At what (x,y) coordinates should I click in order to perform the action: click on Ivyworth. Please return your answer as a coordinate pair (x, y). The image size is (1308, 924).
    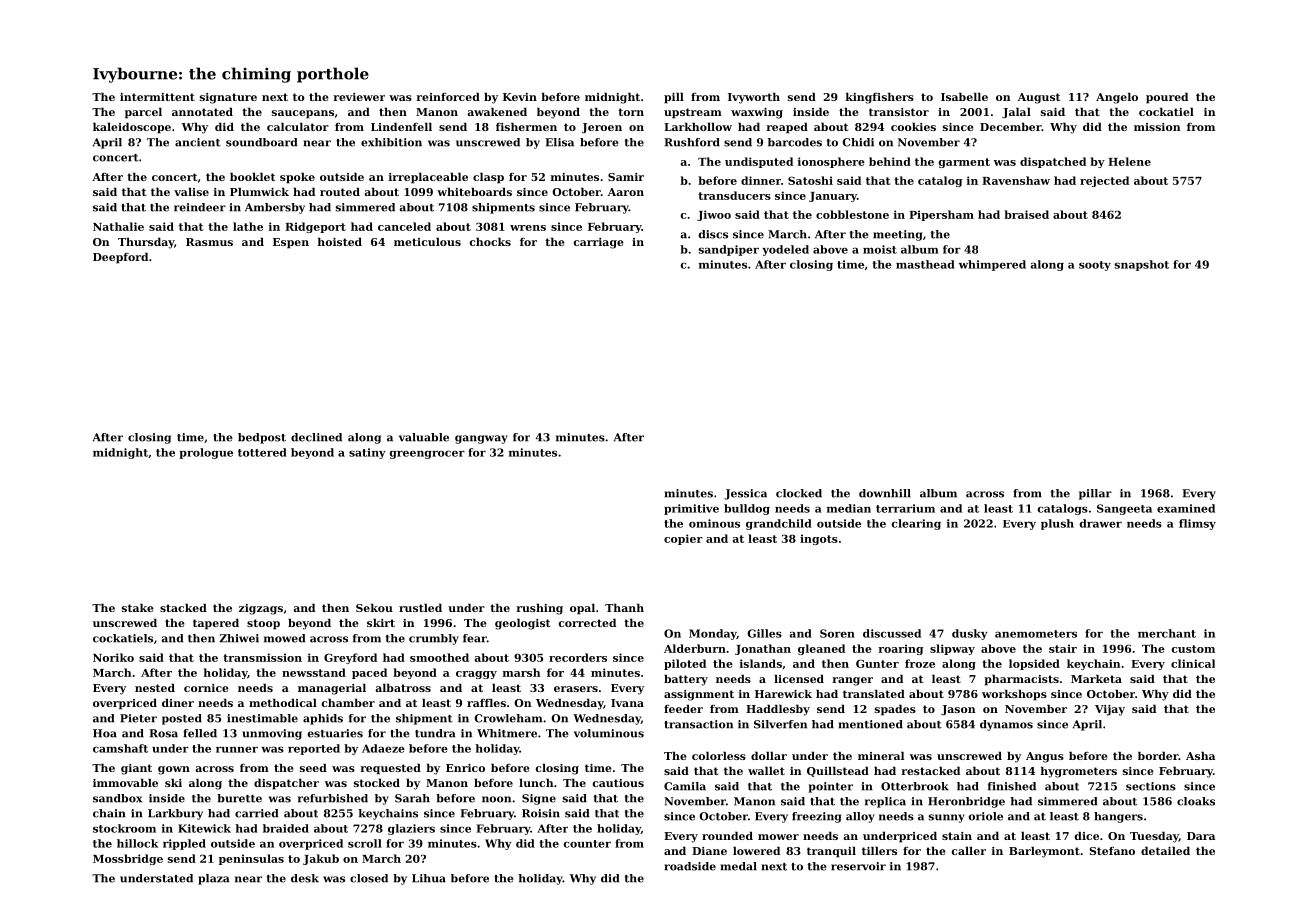
    Looking at the image, I should click on (754, 98).
